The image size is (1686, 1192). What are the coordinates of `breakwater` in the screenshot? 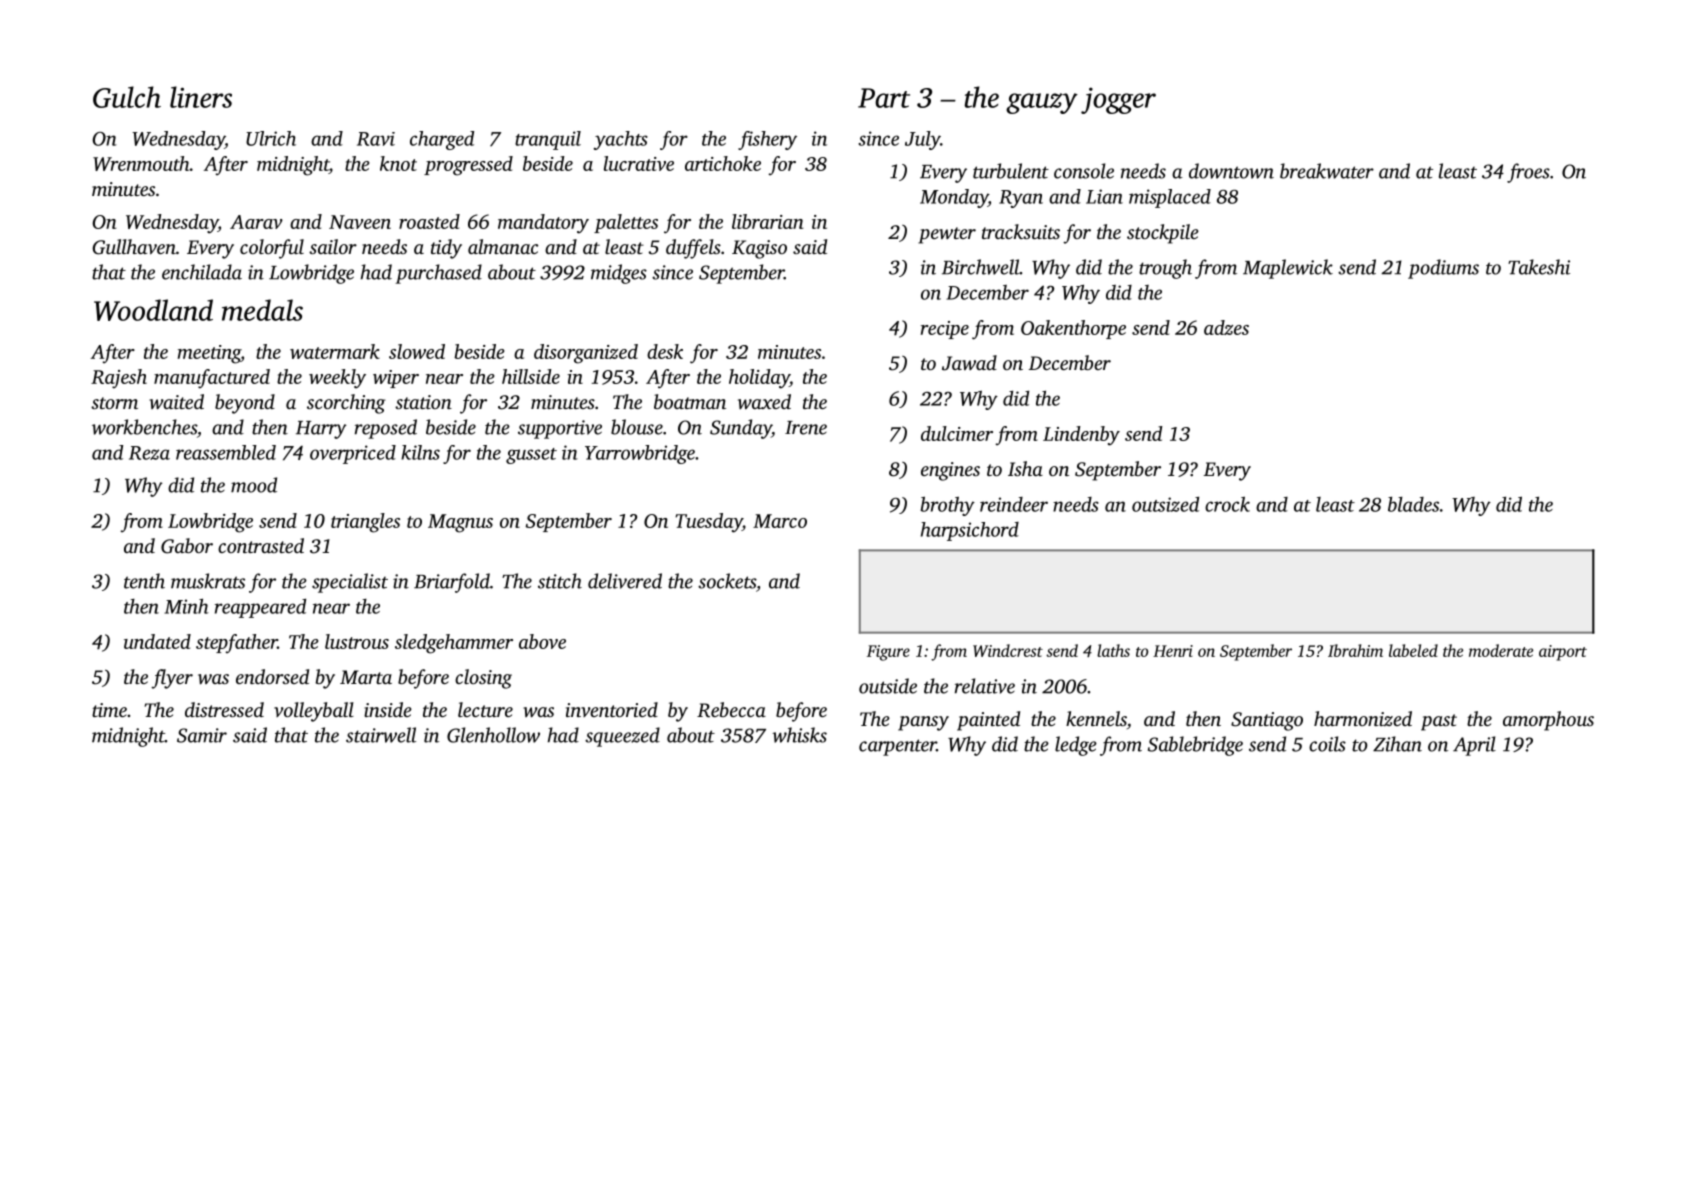 It's located at (1327, 171).
